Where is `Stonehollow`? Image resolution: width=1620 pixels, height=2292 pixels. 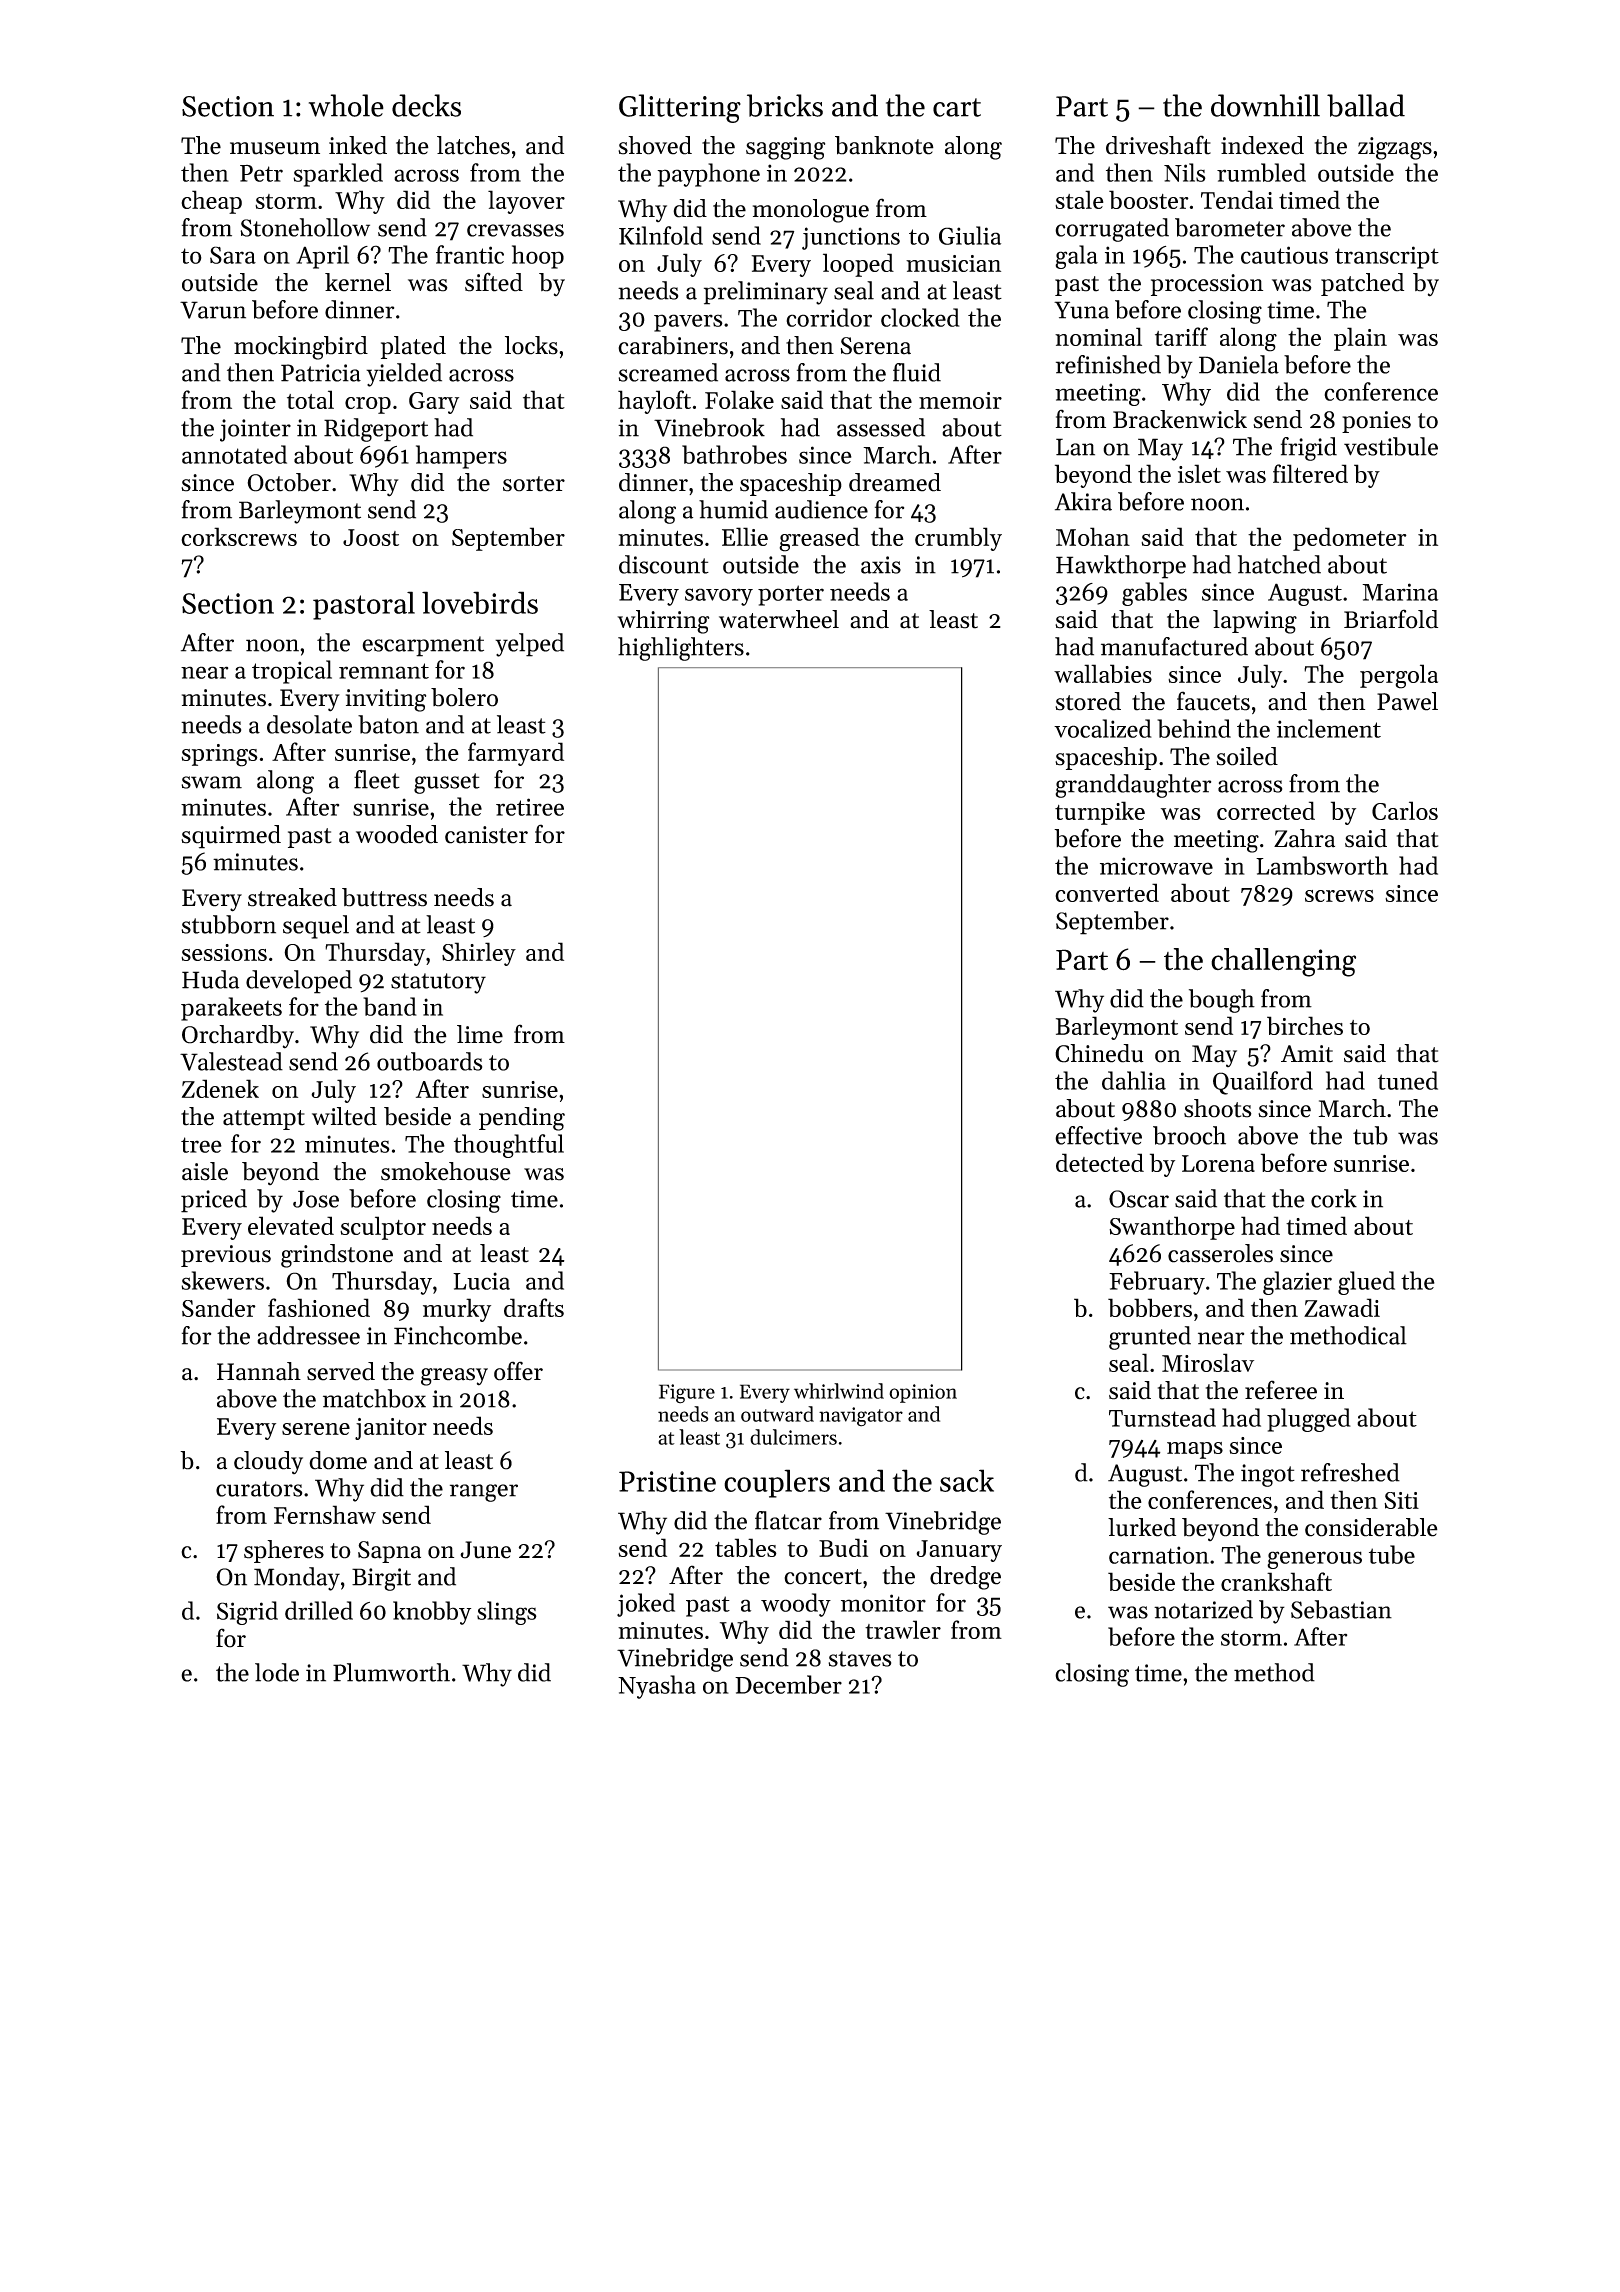 Stonehollow is located at coordinates (305, 227).
